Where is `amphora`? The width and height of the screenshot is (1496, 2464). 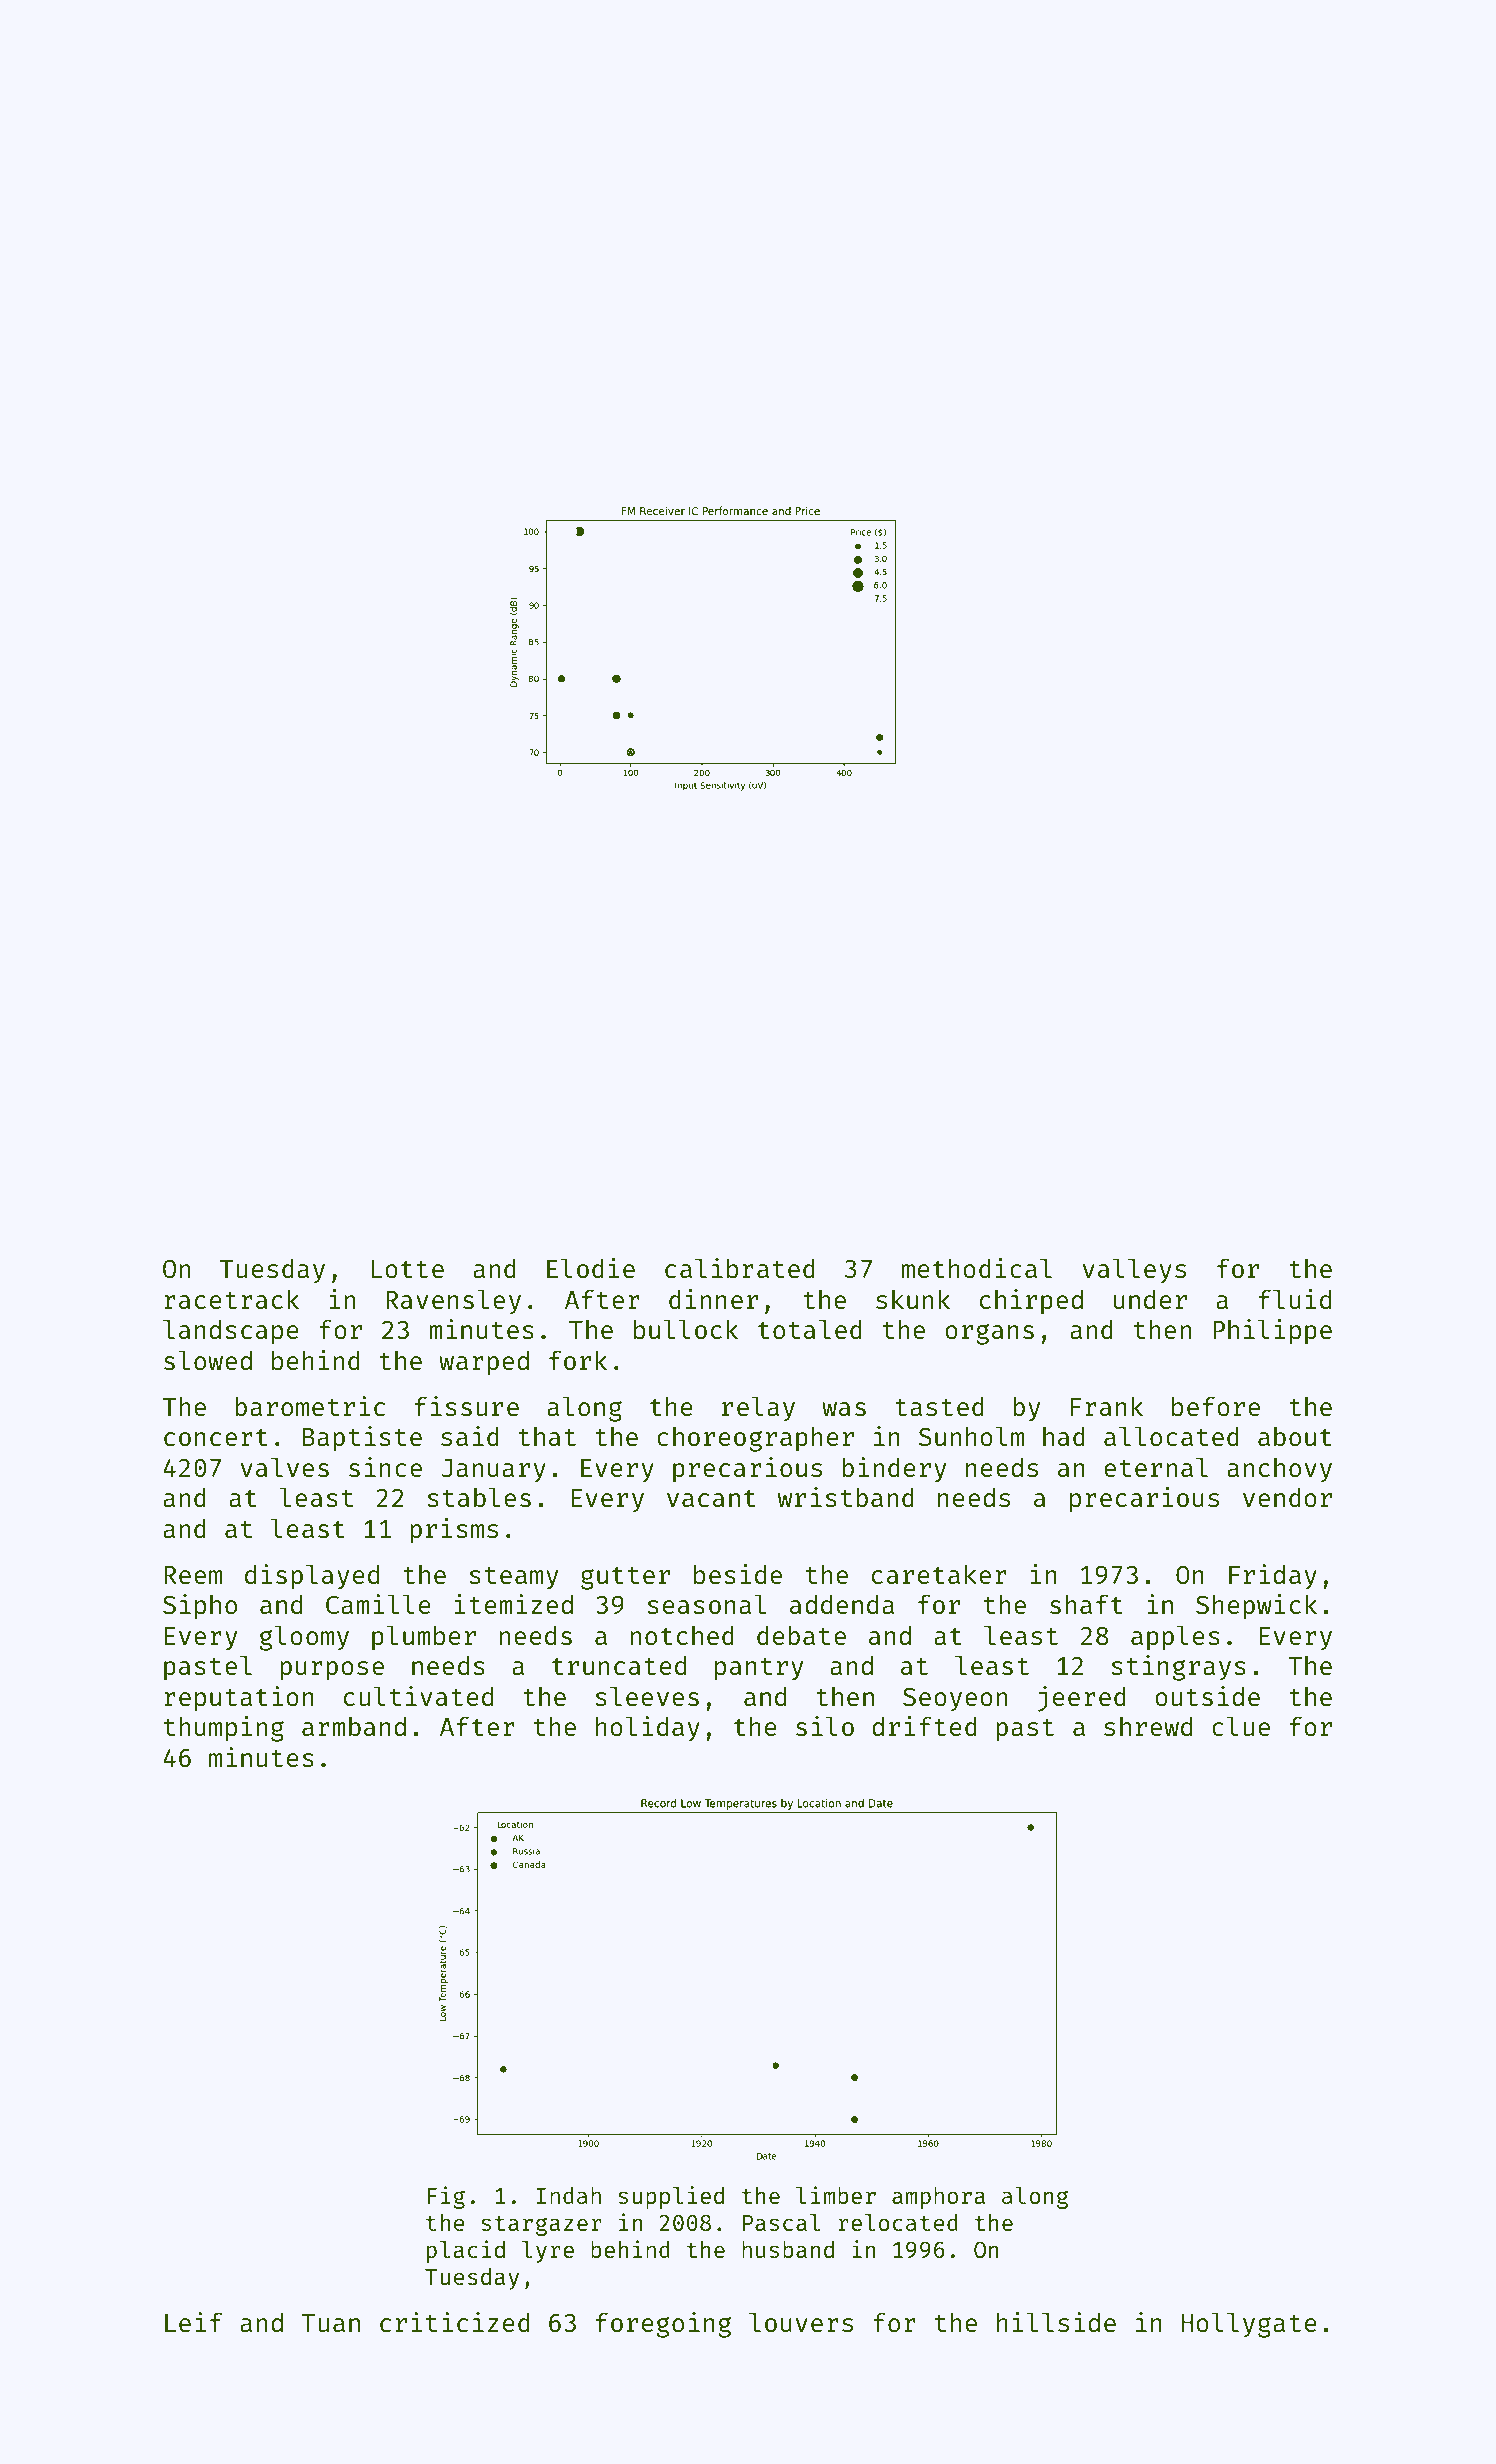 amphora is located at coordinates (938, 2198).
